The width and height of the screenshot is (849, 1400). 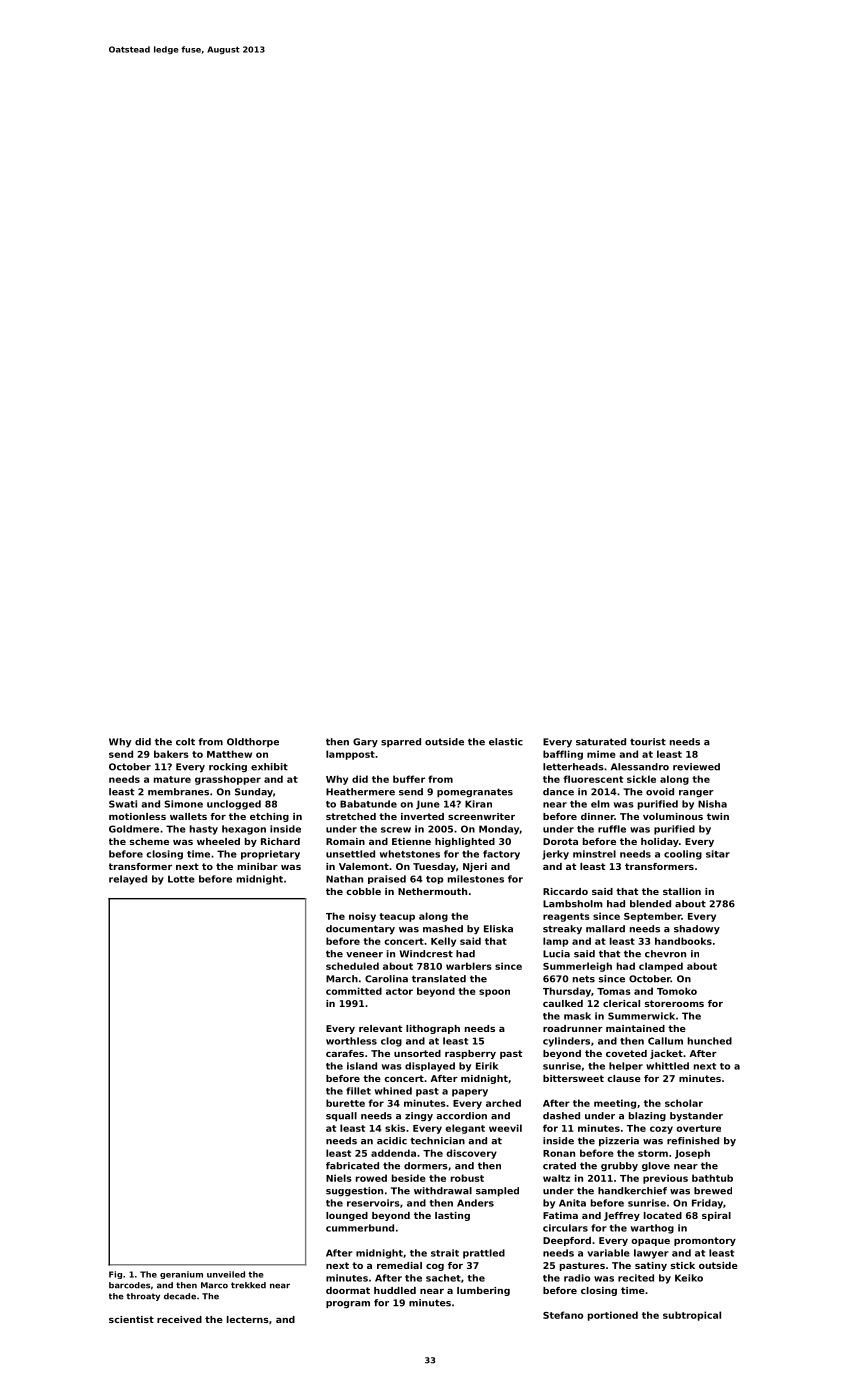 What do you see at coordinates (131, 1319) in the screenshot?
I see `scientist` at bounding box center [131, 1319].
